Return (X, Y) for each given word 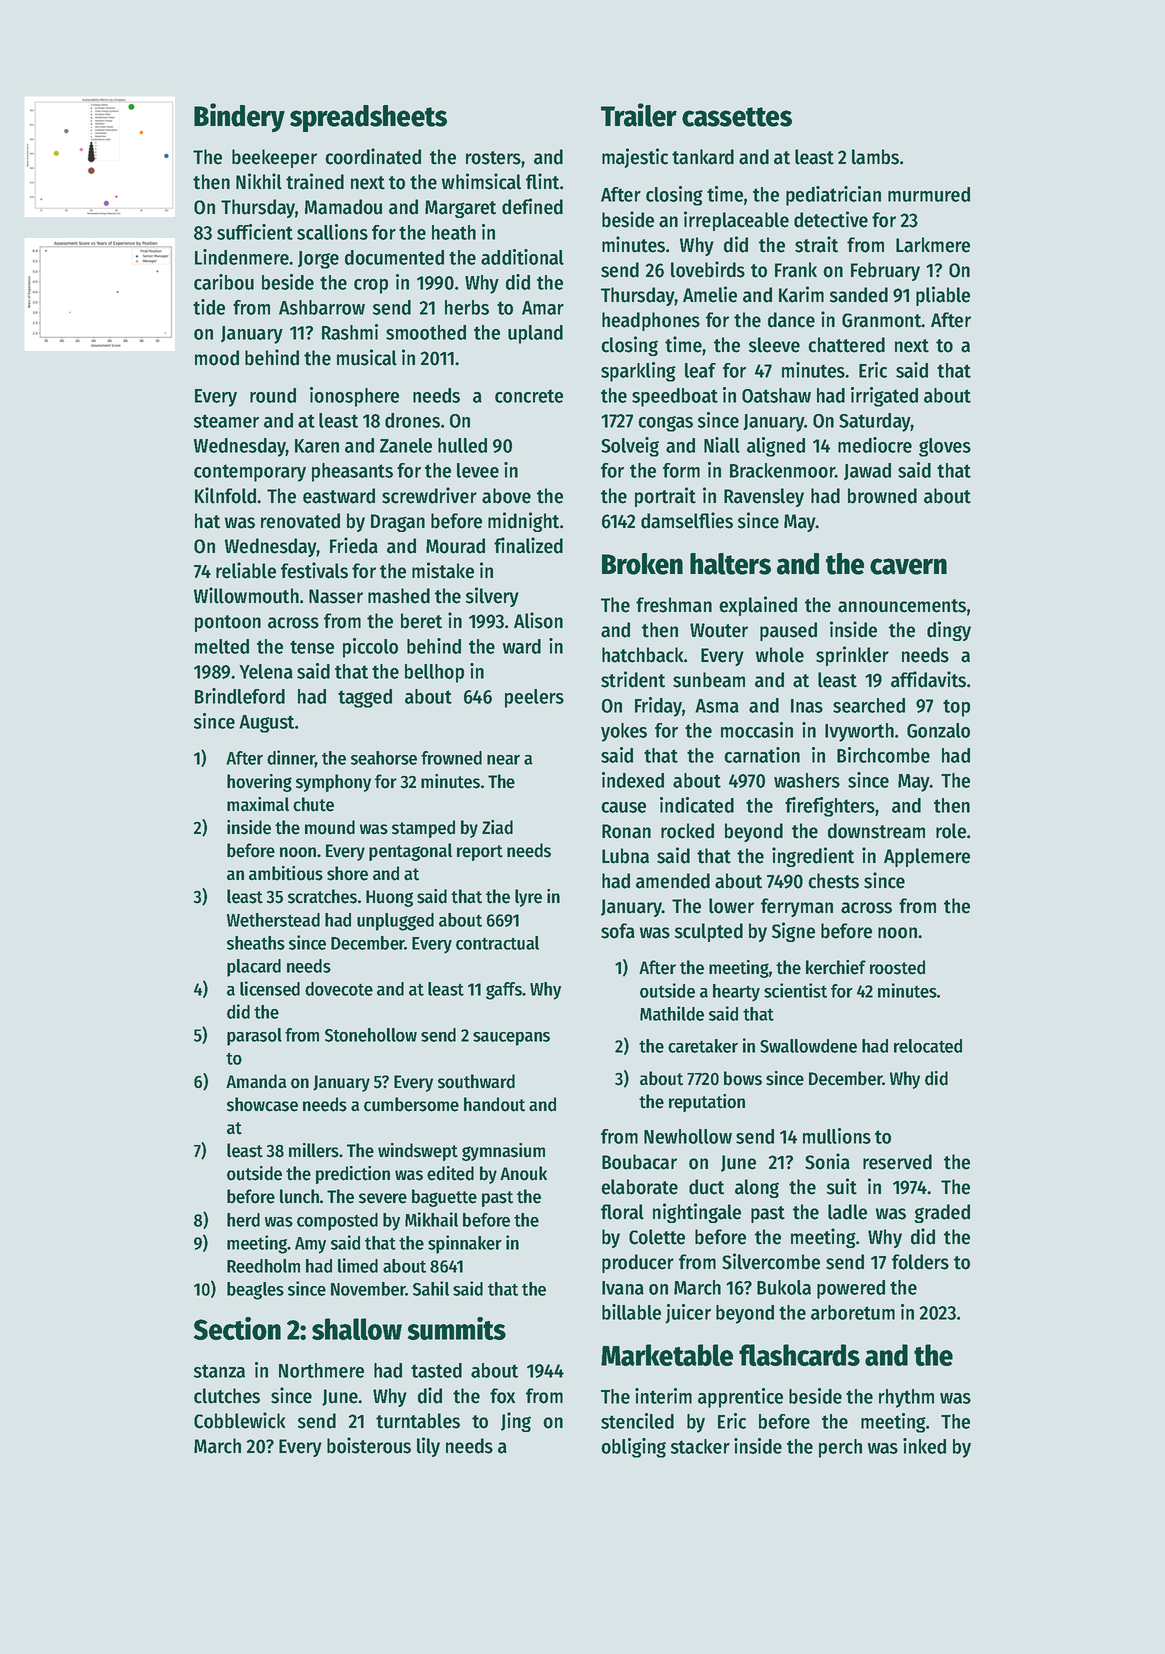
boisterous (369, 1445)
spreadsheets (368, 118)
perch (840, 1448)
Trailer (639, 115)
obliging (633, 1448)
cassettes (737, 117)
